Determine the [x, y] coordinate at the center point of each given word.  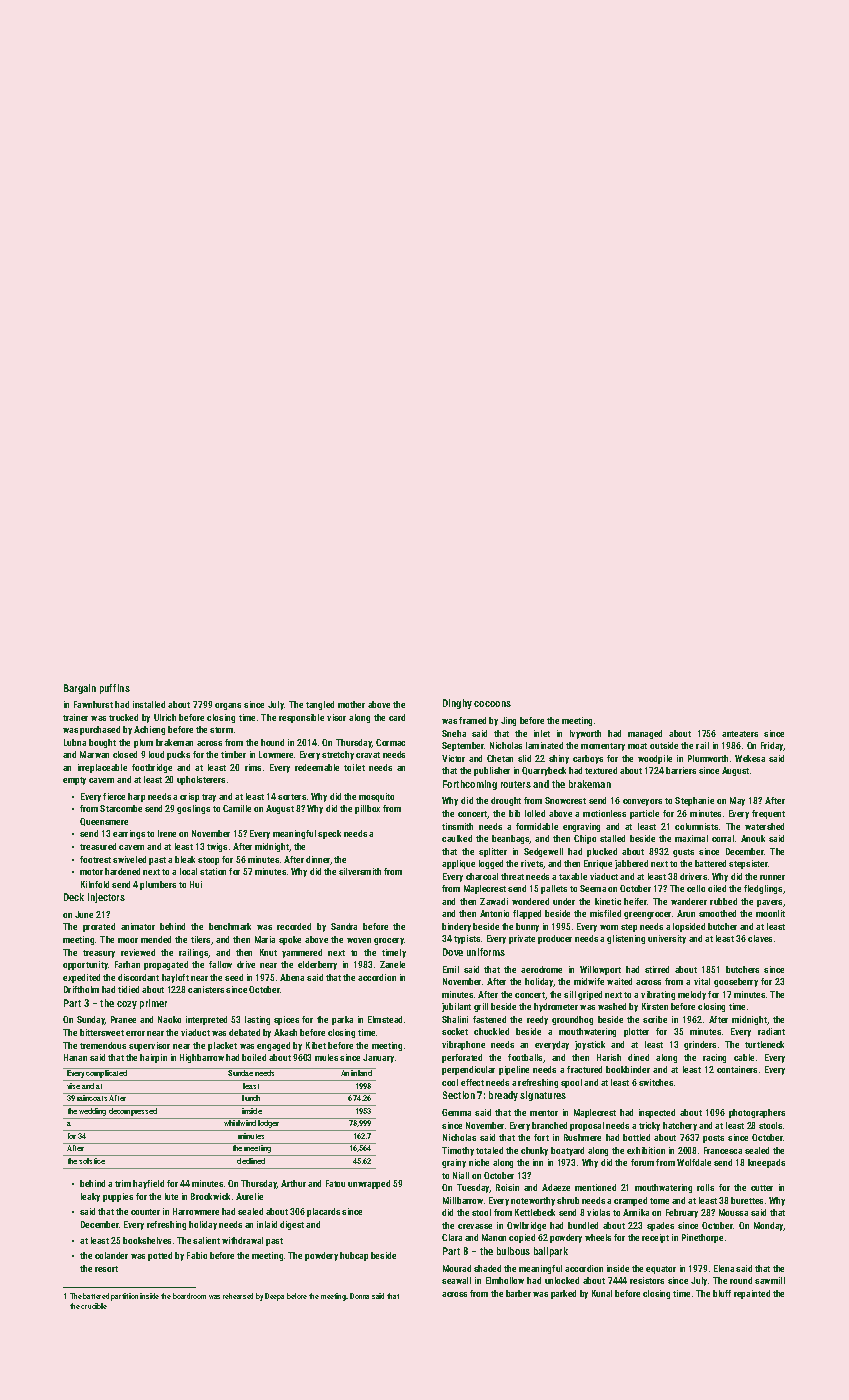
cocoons [492, 704]
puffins [115, 689]
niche [479, 1162]
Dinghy [457, 704]
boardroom [189, 1296]
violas [598, 1212]
